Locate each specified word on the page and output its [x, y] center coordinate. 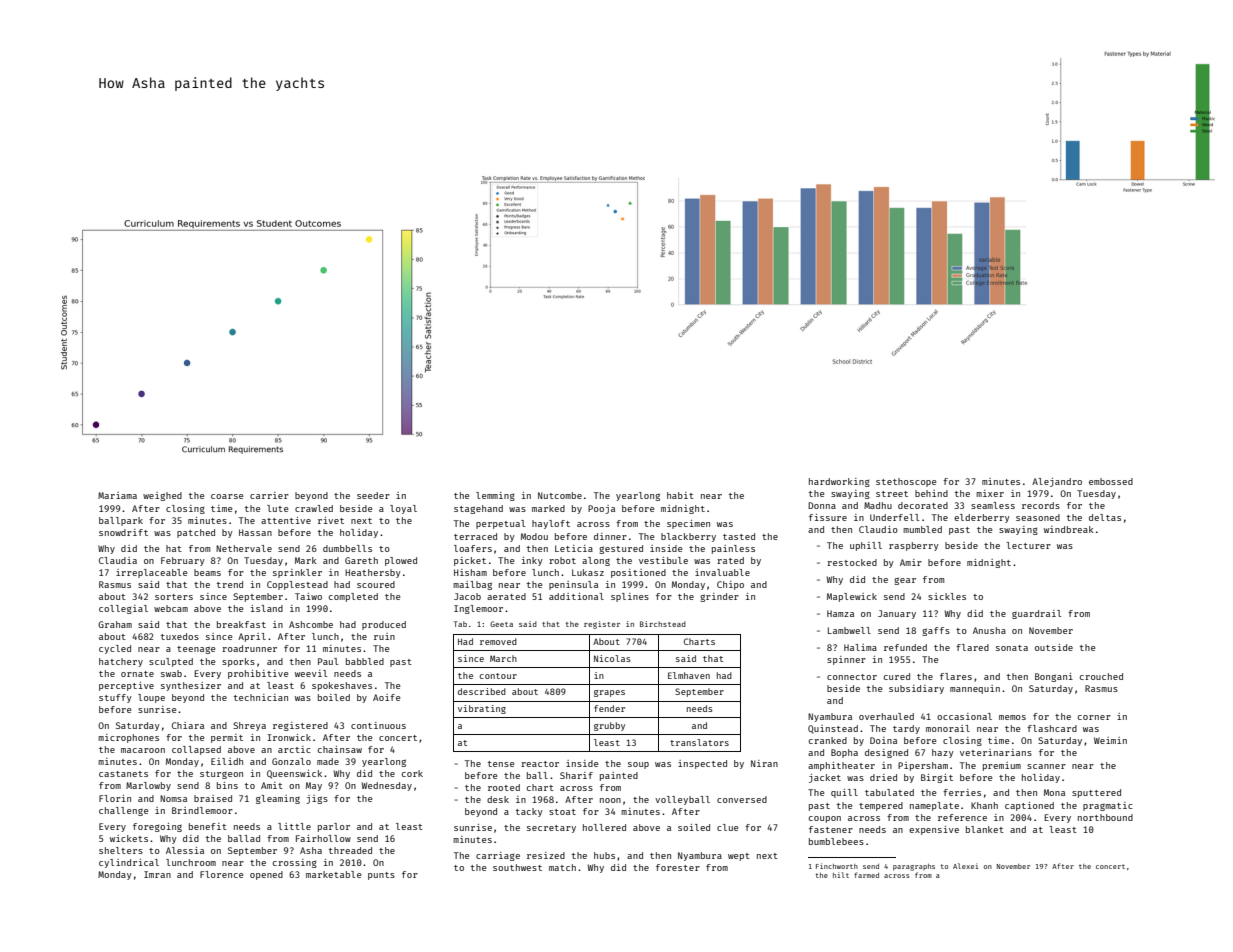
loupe [151, 698]
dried [883, 777]
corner [1094, 717]
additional [576, 596]
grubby [609, 726]
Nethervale [244, 548]
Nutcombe [560, 495]
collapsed [196, 750]
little [294, 826]
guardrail [1036, 614]
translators [699, 742]
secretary [551, 829]
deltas [1105, 517]
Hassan [255, 532]
